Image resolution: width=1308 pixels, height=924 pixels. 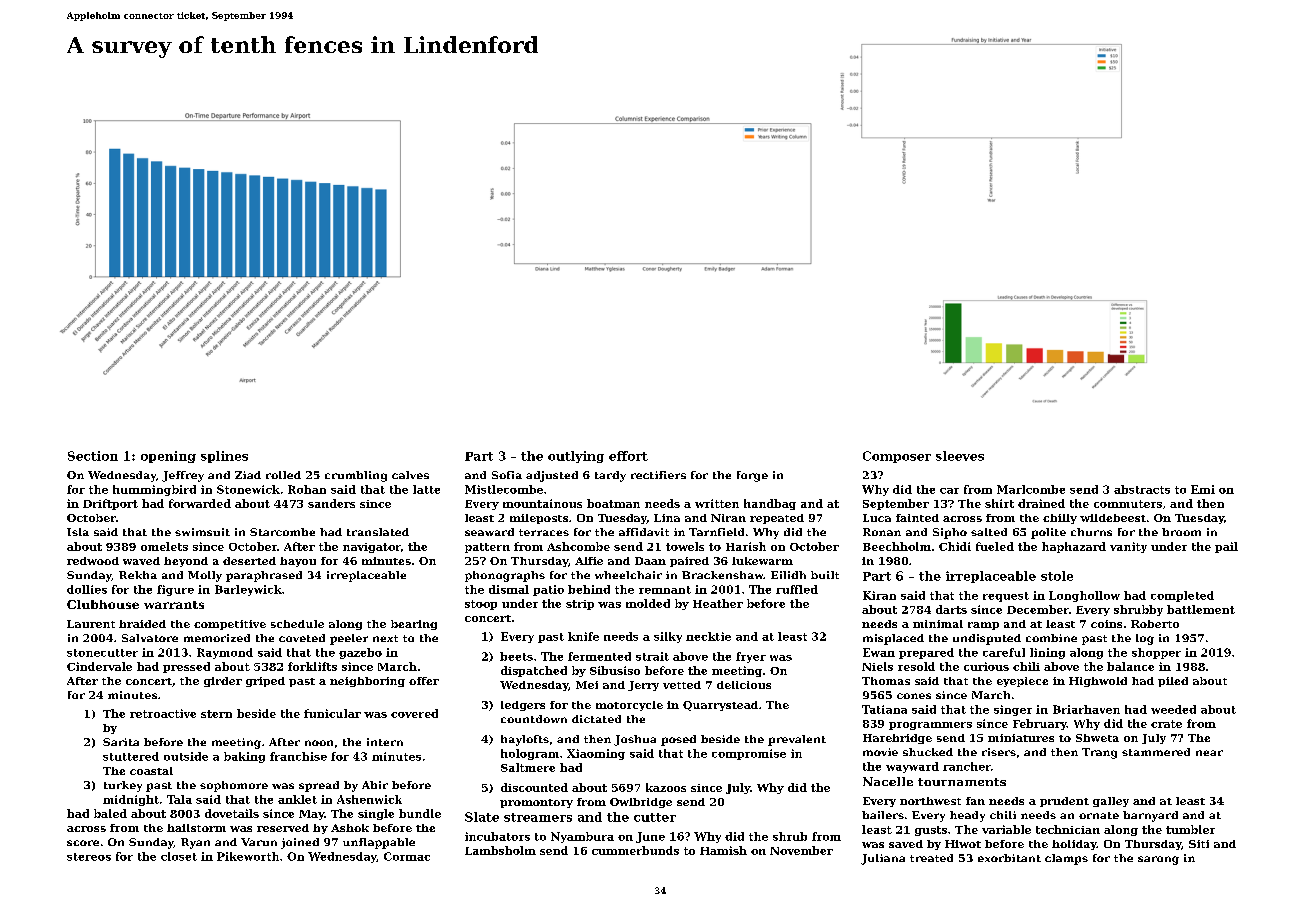 What do you see at coordinates (196, 828) in the screenshot?
I see `hailstorm` at bounding box center [196, 828].
